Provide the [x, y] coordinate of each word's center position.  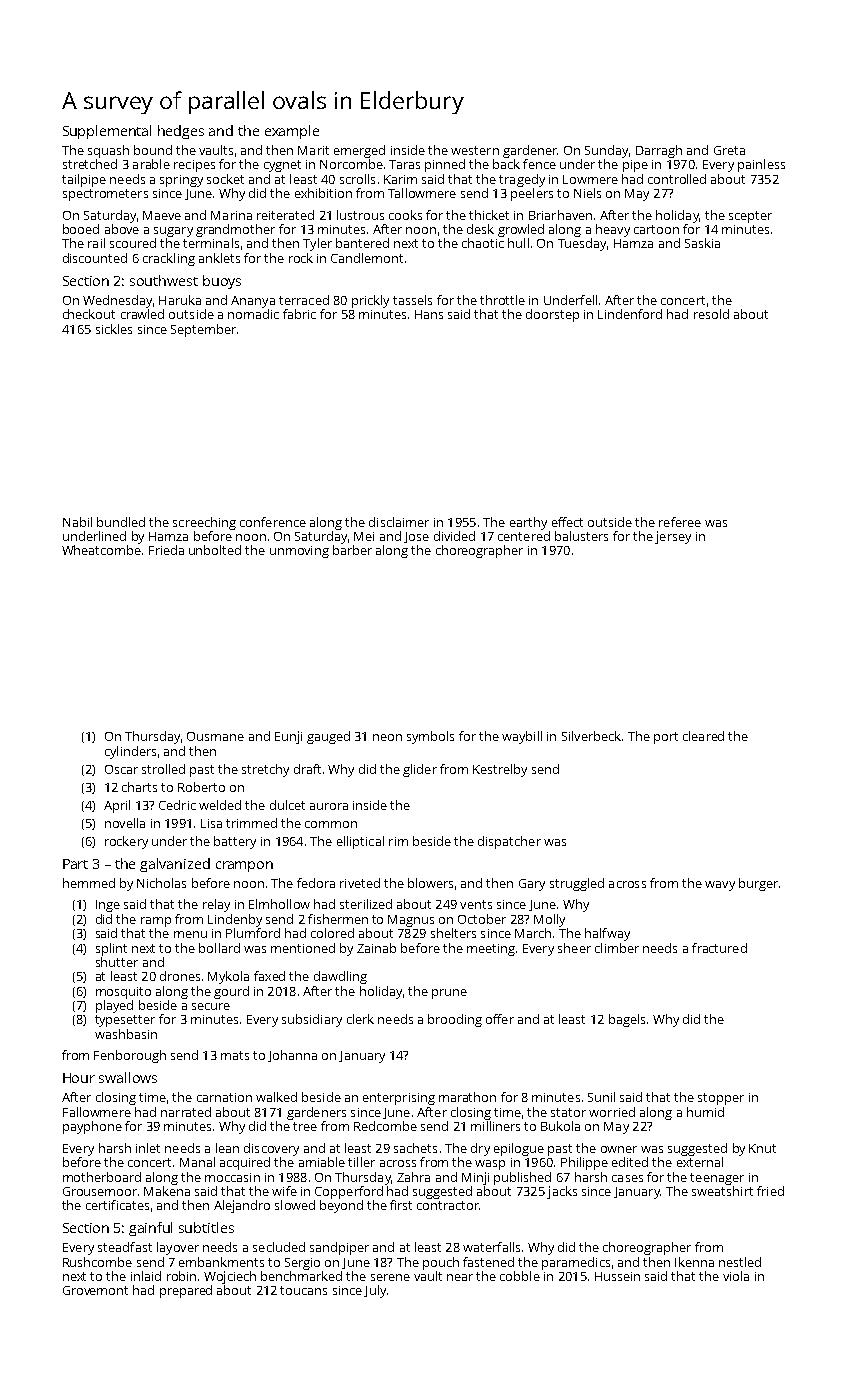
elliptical [360, 842]
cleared [703, 736]
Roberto [201, 787]
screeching [204, 523]
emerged [359, 151]
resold [711, 314]
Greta [729, 150]
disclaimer [399, 522]
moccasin [232, 1177]
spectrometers [105, 195]
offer [500, 1019]
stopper [721, 1099]
